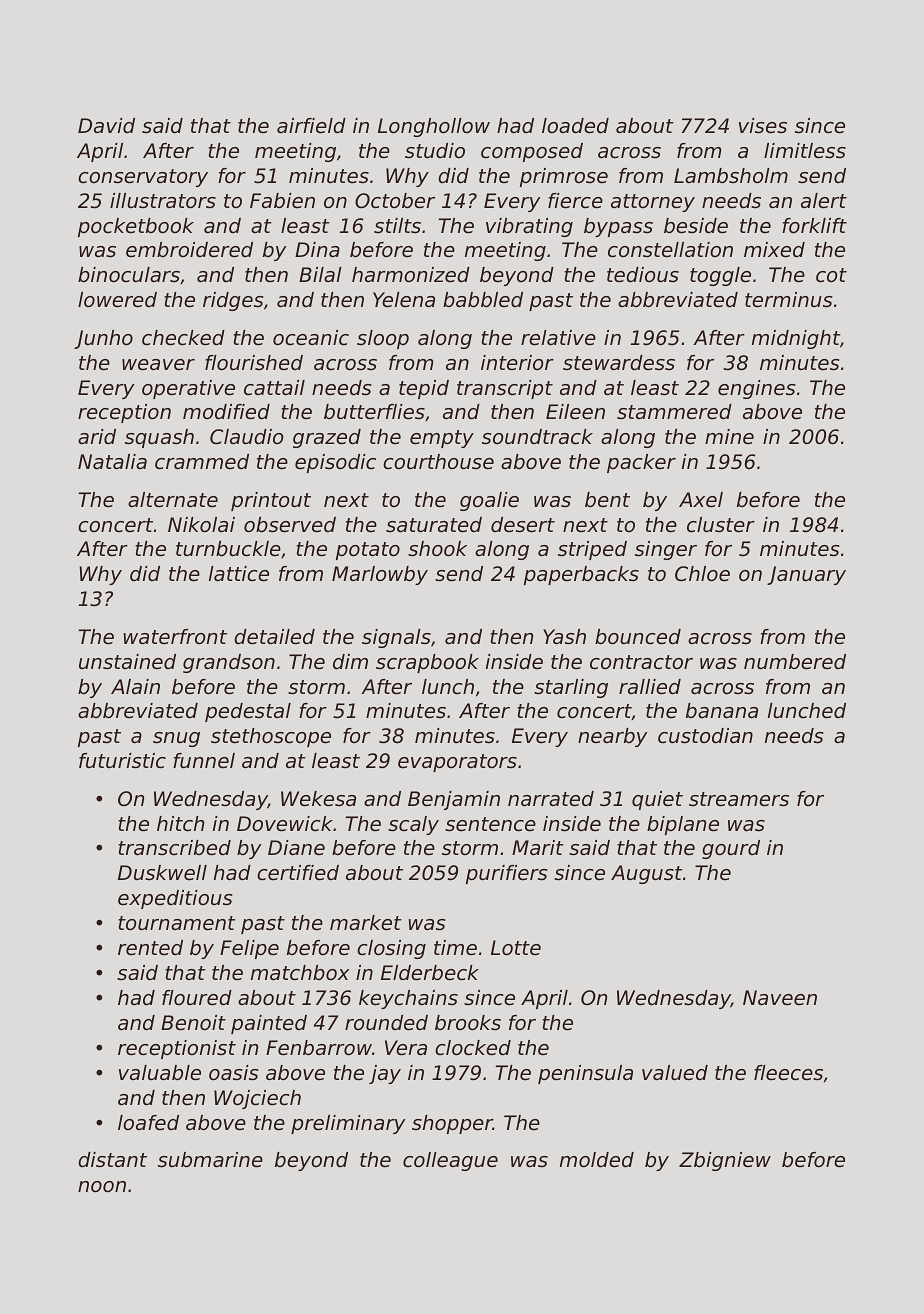 The image size is (924, 1314). Describe the element at coordinates (424, 389) in the screenshot. I see `tepid` at that location.
